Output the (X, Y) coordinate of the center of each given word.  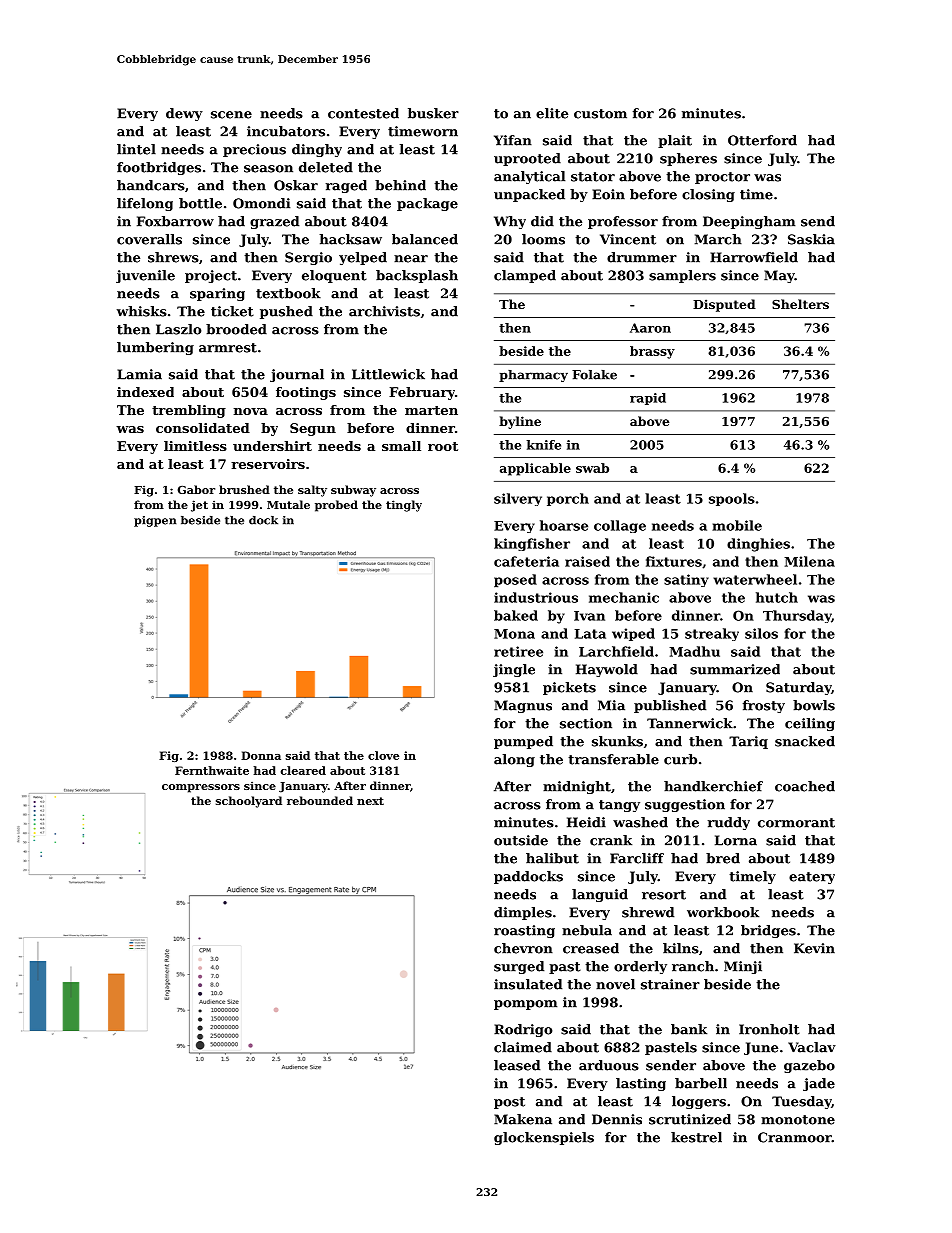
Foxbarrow (175, 221)
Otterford (762, 140)
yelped (363, 258)
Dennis (617, 1119)
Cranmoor (795, 1137)
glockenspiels (544, 1138)
